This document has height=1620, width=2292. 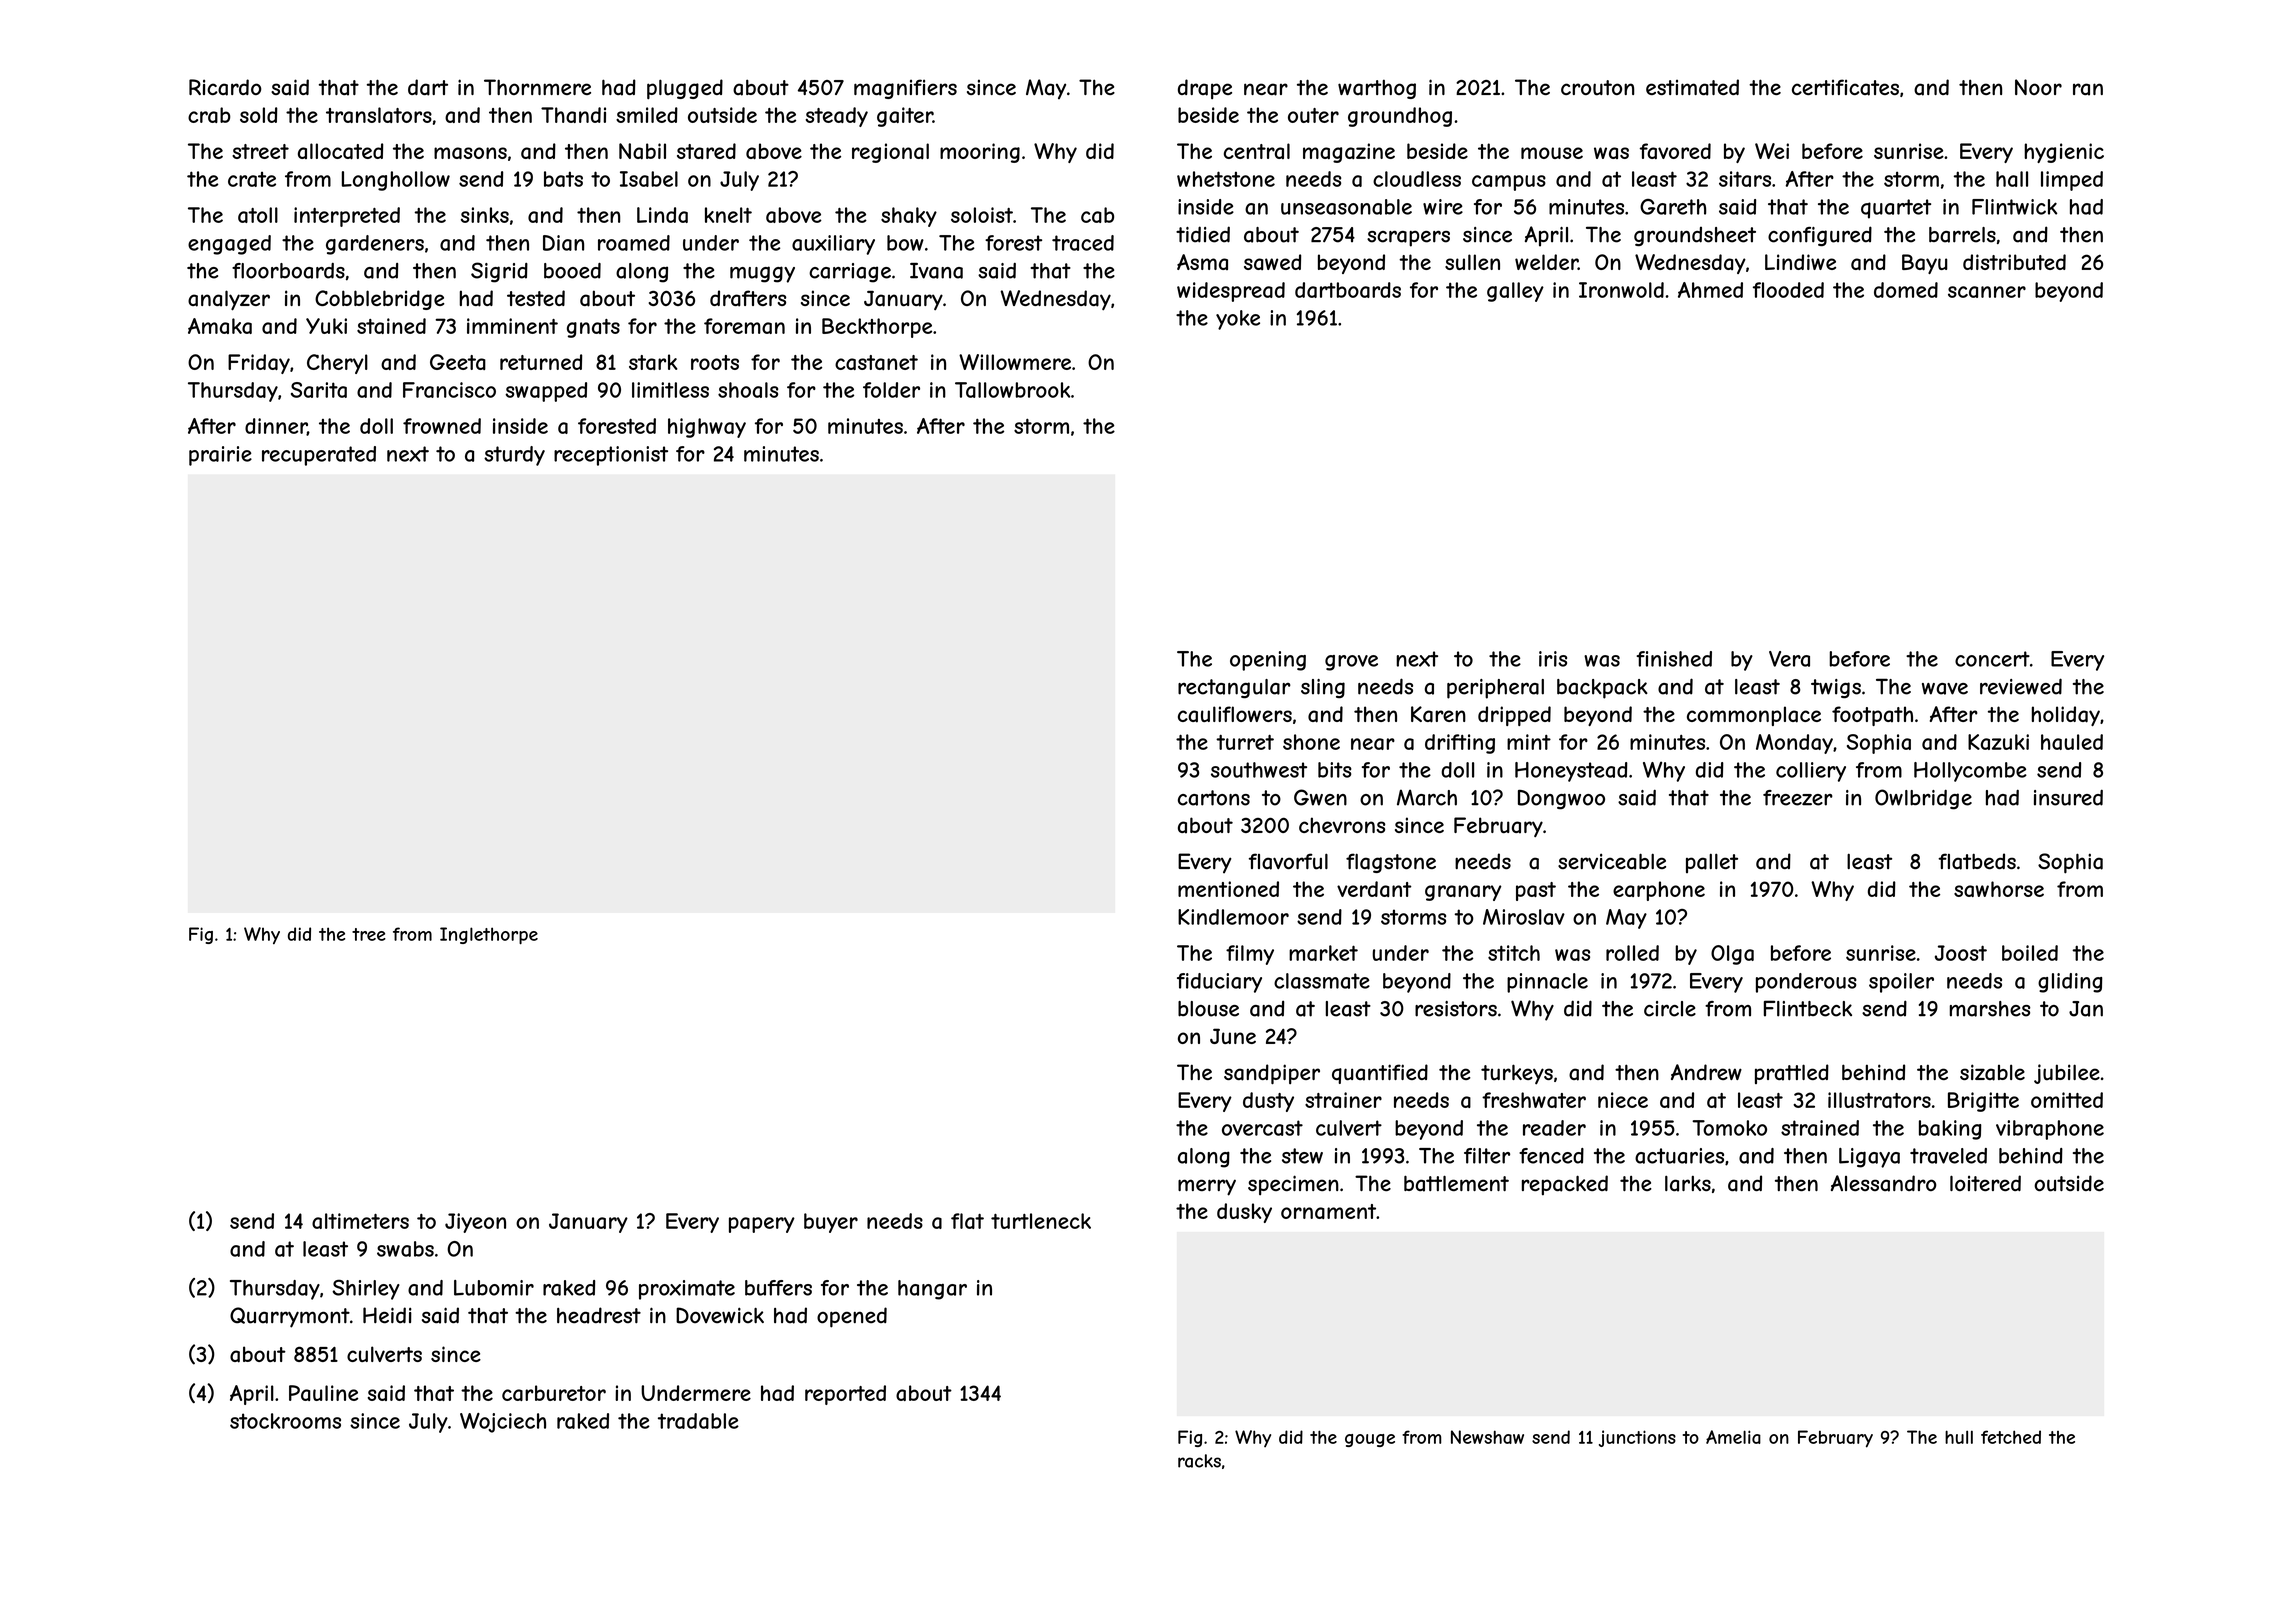 I want to click on Ricardo, so click(x=225, y=87).
